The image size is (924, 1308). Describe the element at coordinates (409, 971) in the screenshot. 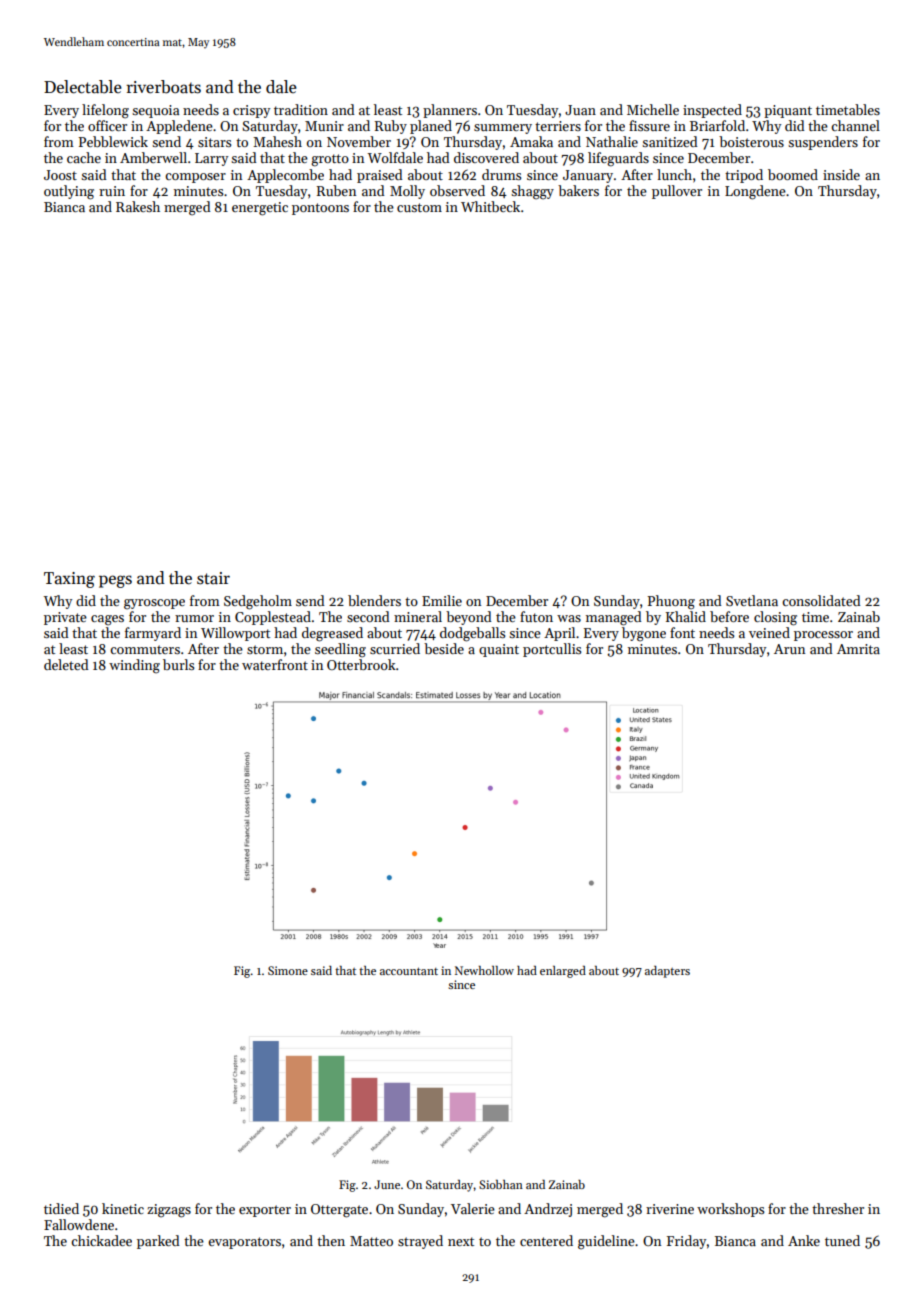

I see `accountant` at that location.
